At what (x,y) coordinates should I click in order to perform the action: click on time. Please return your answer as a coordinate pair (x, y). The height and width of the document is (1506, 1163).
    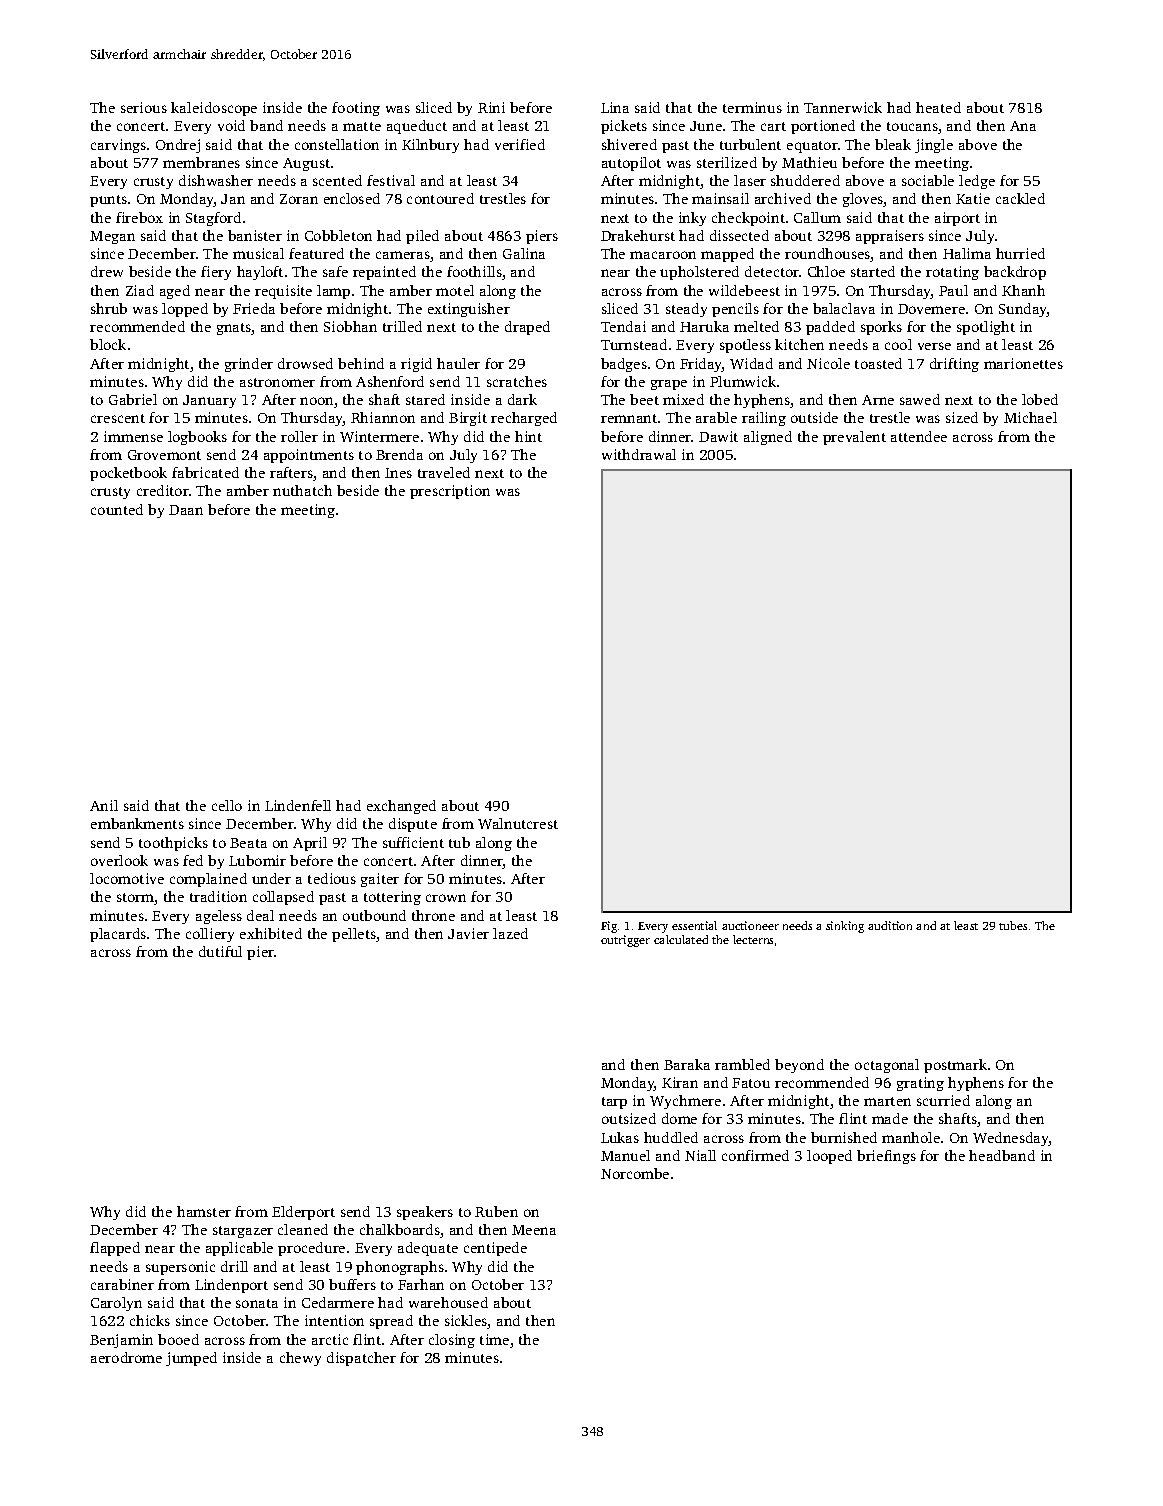
    Looking at the image, I should click on (494, 1339).
